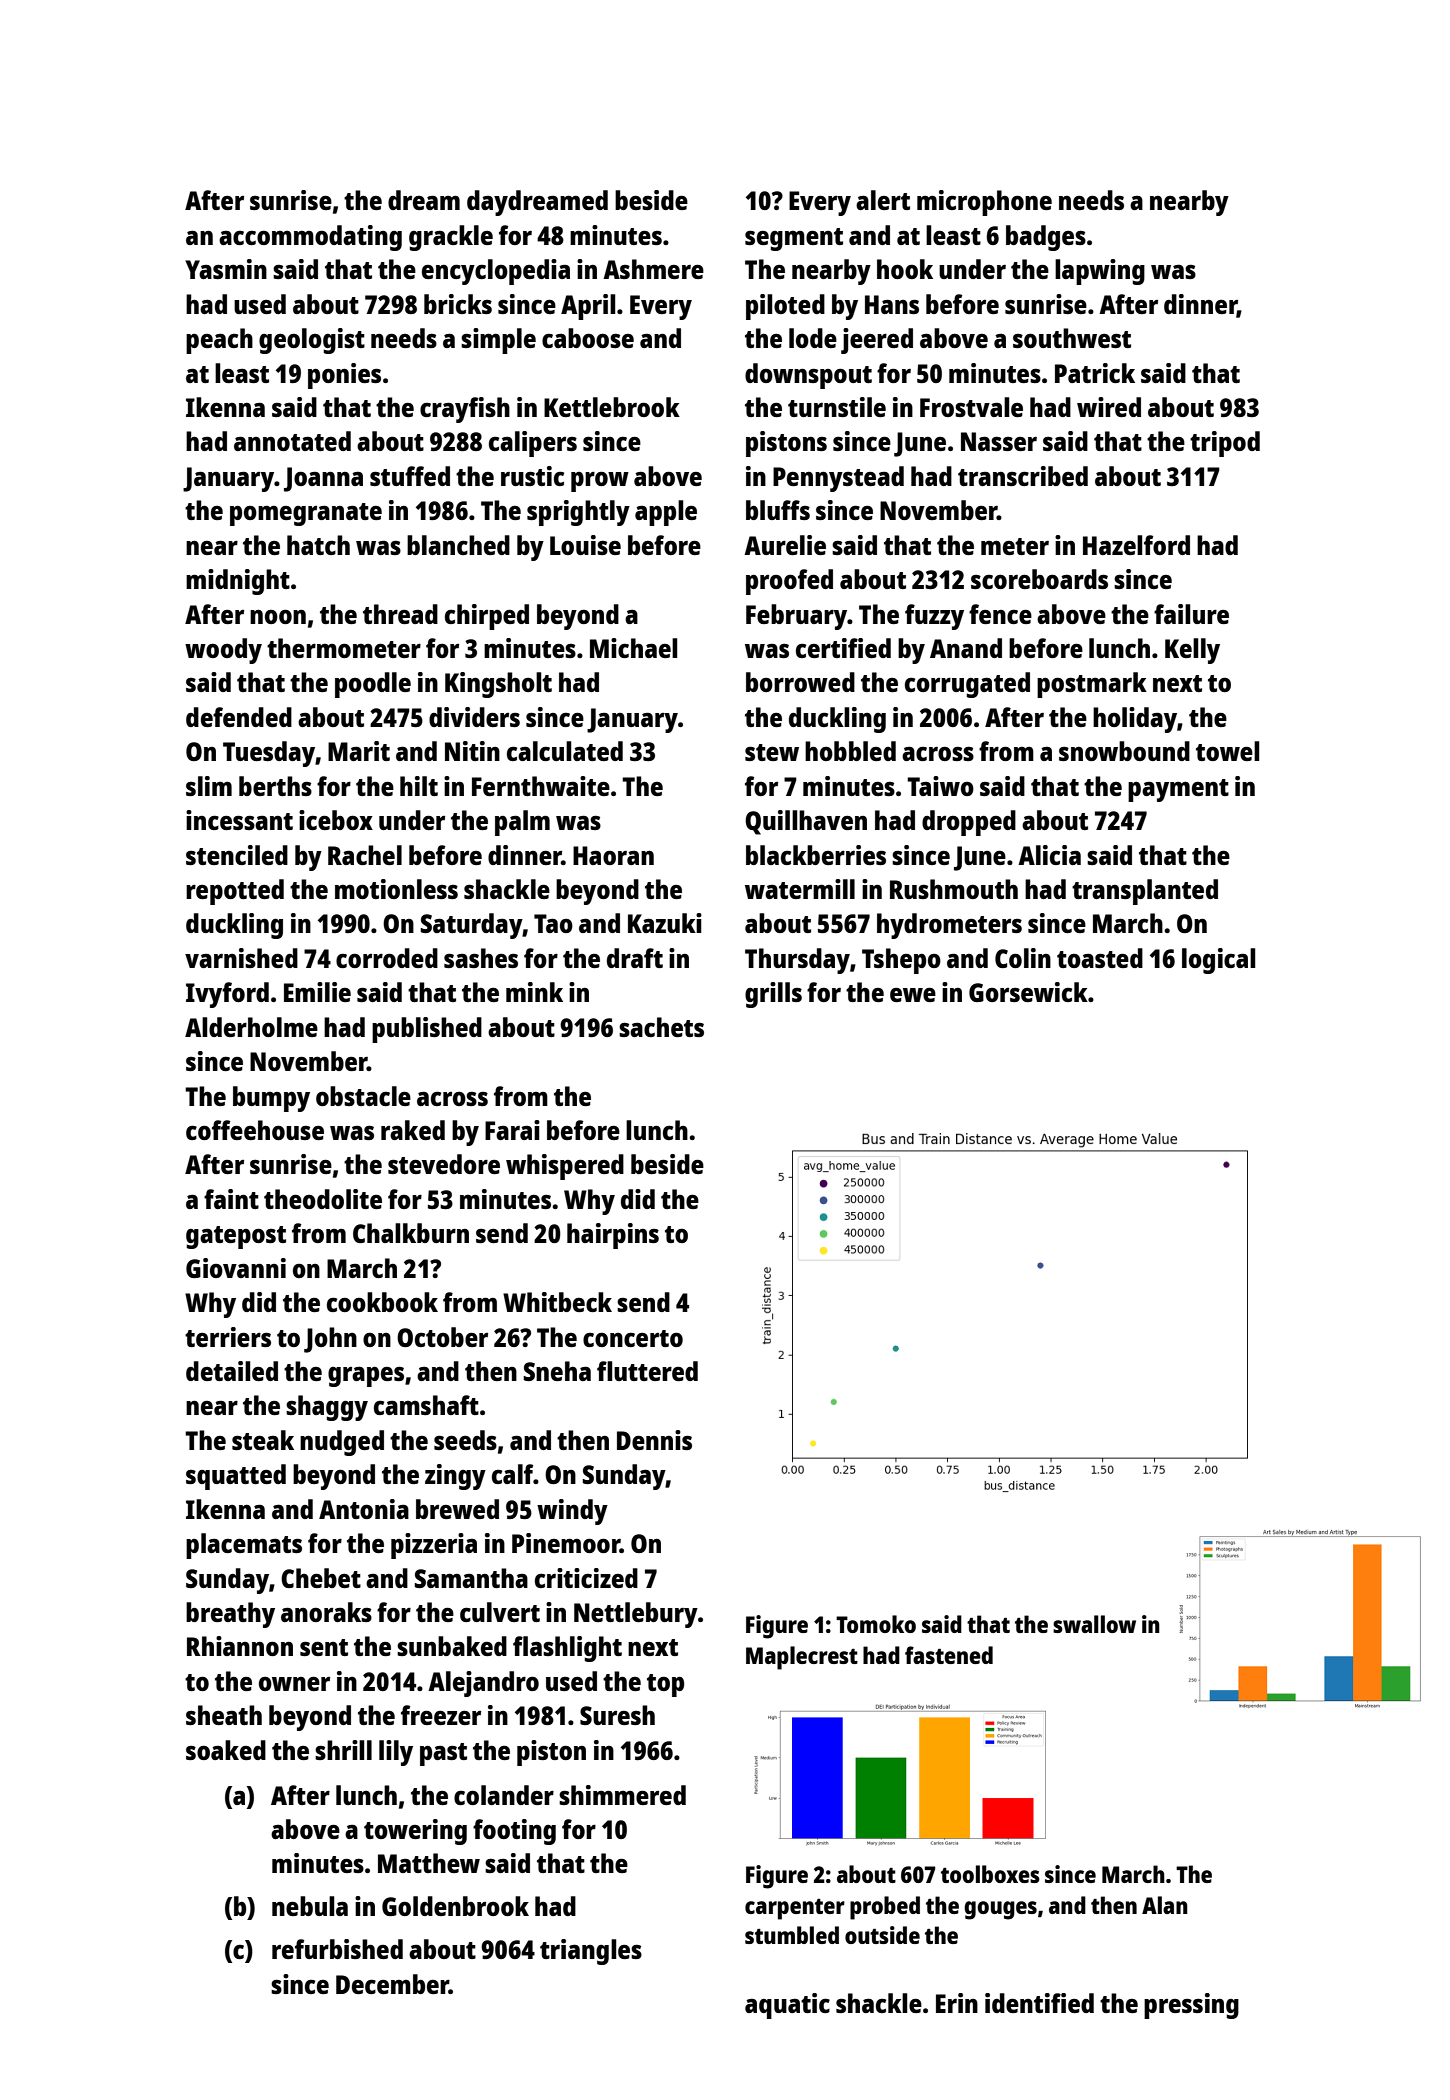 The image size is (1450, 2100). What do you see at coordinates (324, 1647) in the document?
I see `sent` at bounding box center [324, 1647].
